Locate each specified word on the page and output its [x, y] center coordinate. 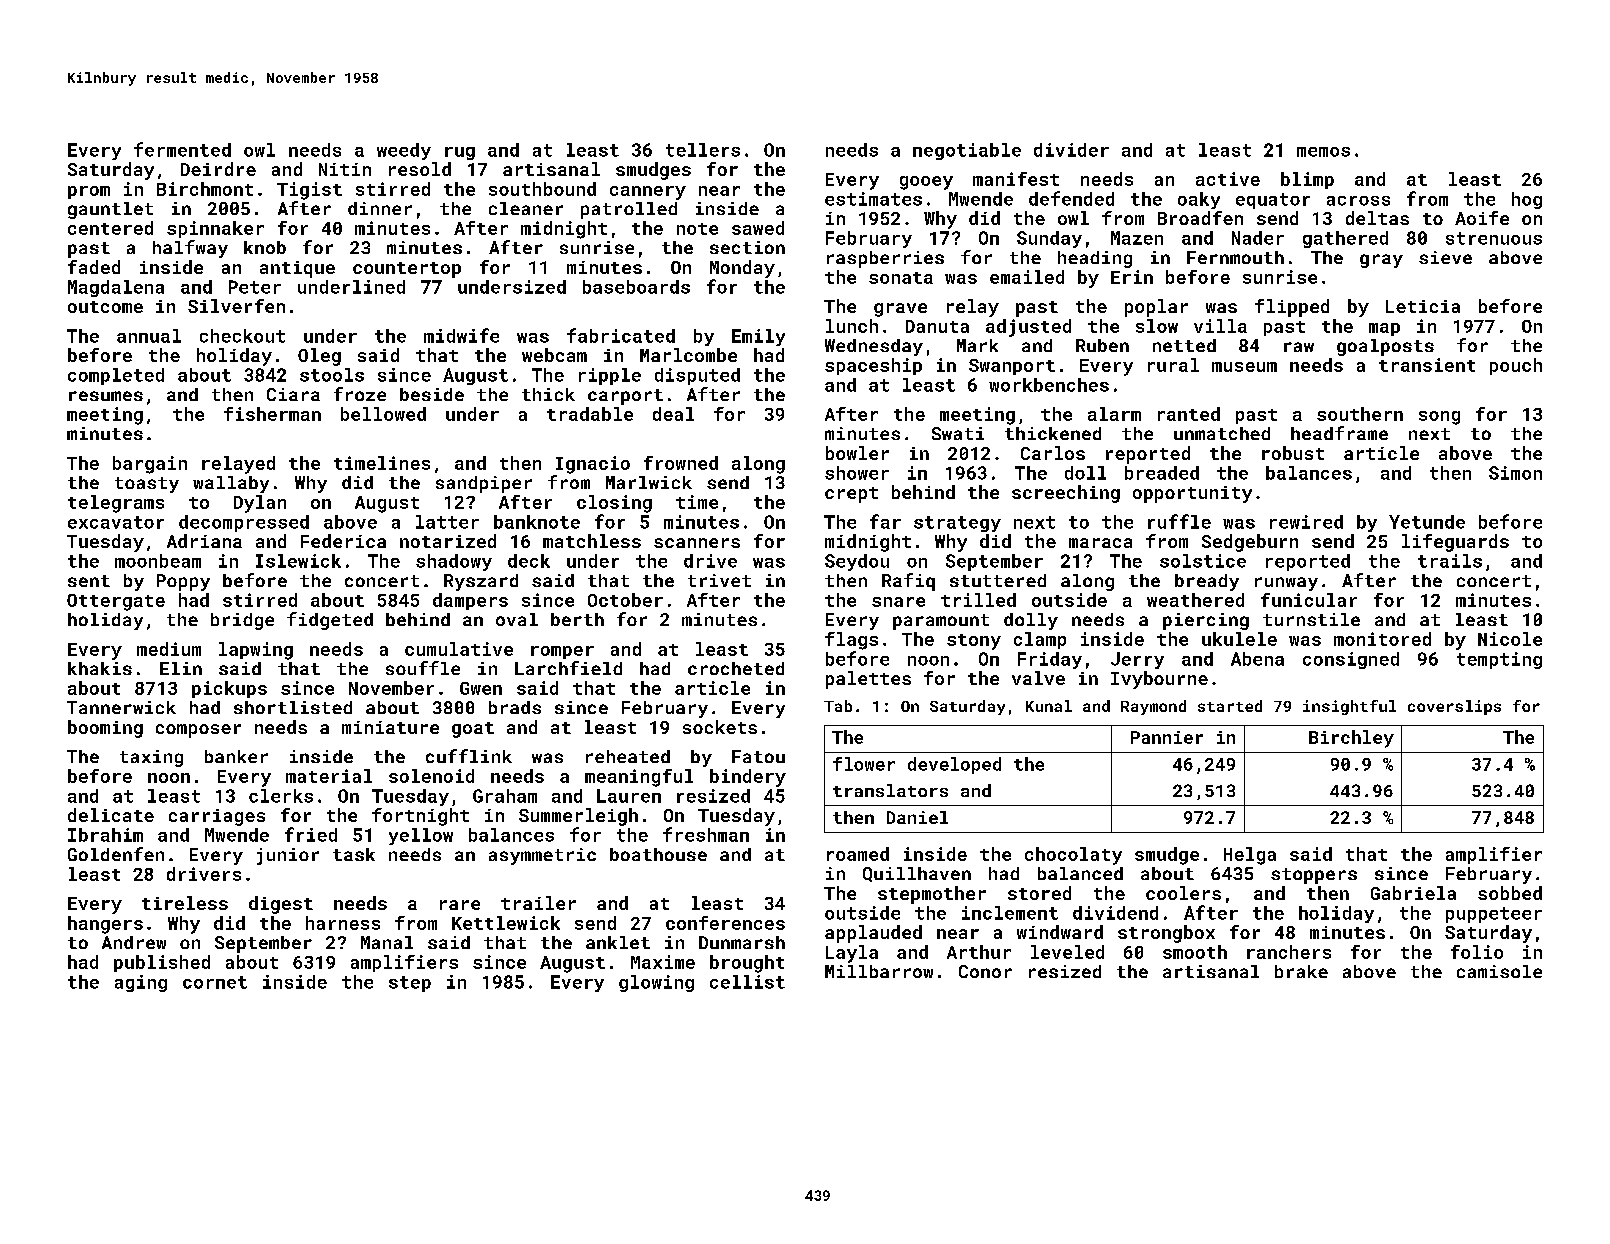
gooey [926, 183]
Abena [1257, 659]
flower [864, 764]
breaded [1162, 473]
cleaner [526, 208]
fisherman [272, 414]
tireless [185, 903]
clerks [281, 796]
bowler [857, 453]
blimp [1307, 180]
